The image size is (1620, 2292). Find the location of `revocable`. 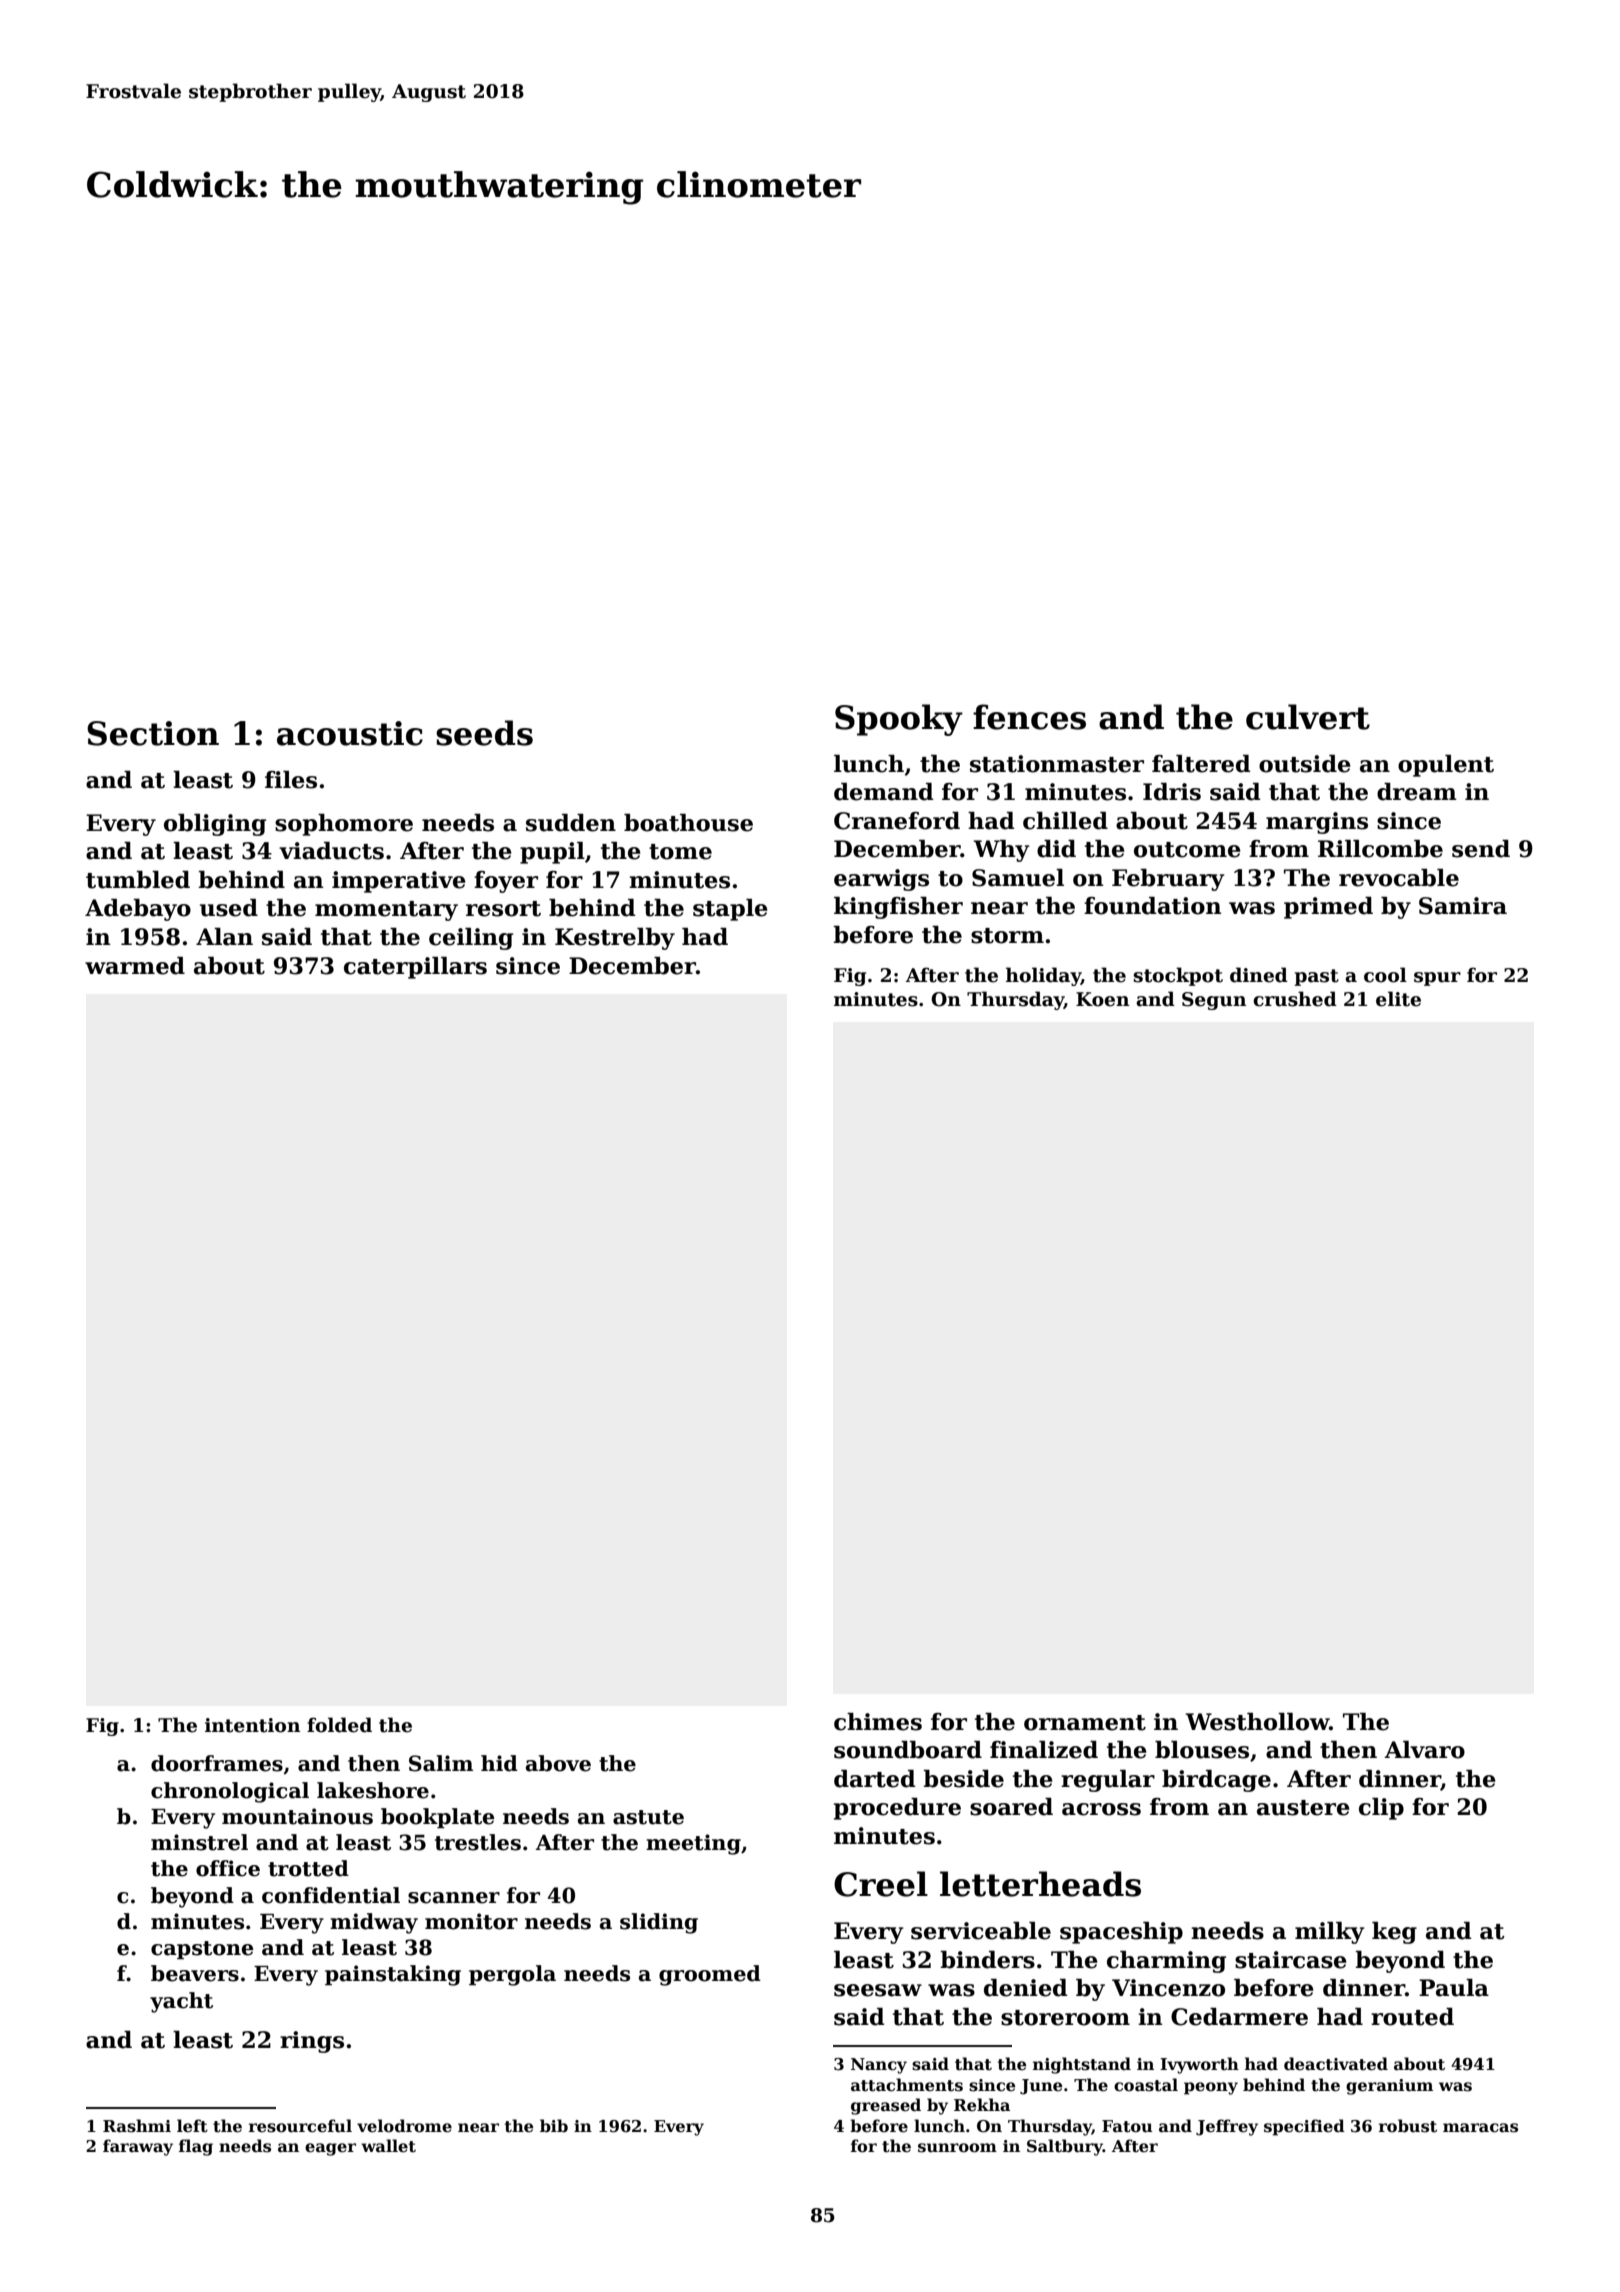

revocable is located at coordinates (1399, 878).
